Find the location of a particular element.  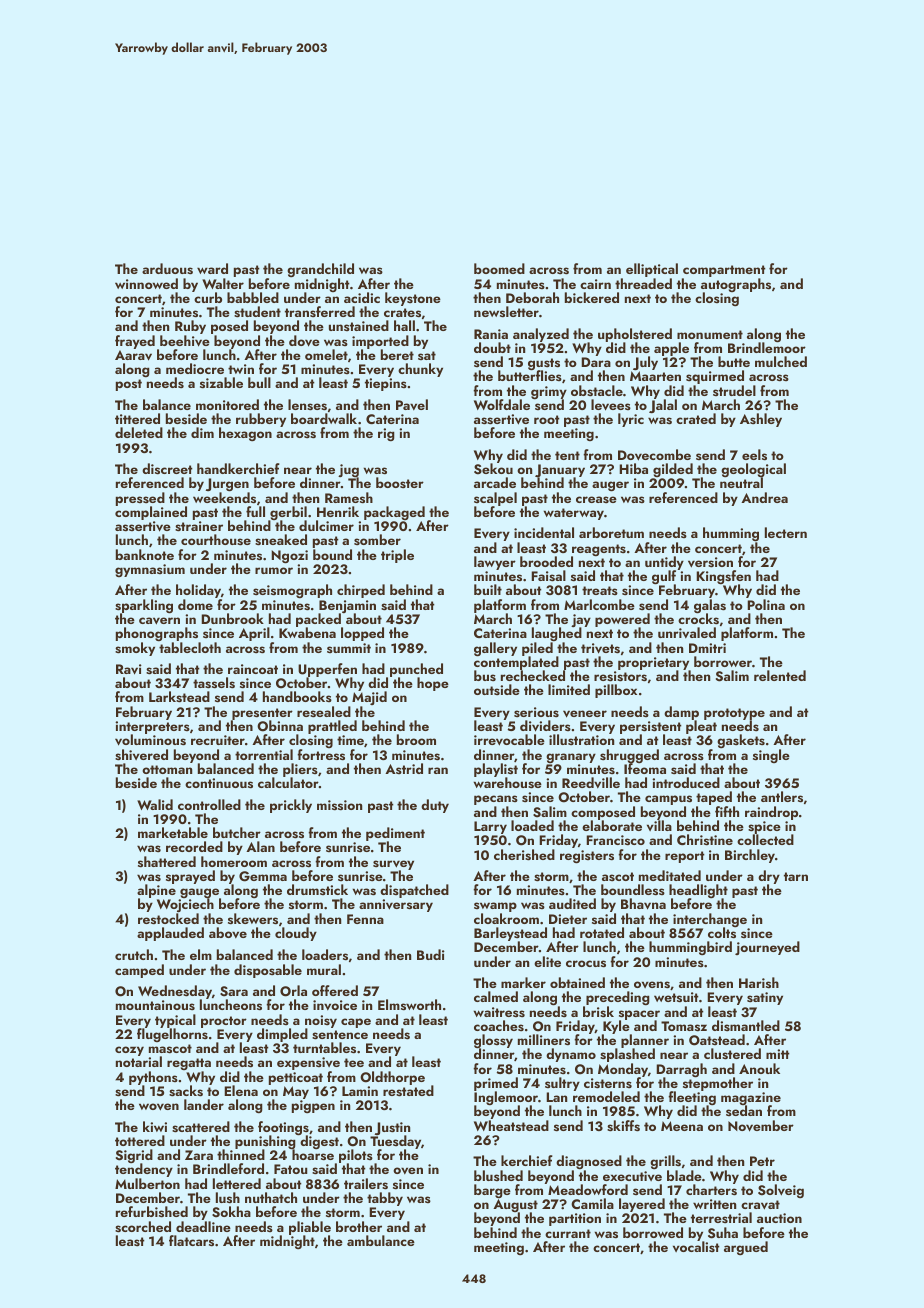

elliptical is located at coordinates (652, 270).
